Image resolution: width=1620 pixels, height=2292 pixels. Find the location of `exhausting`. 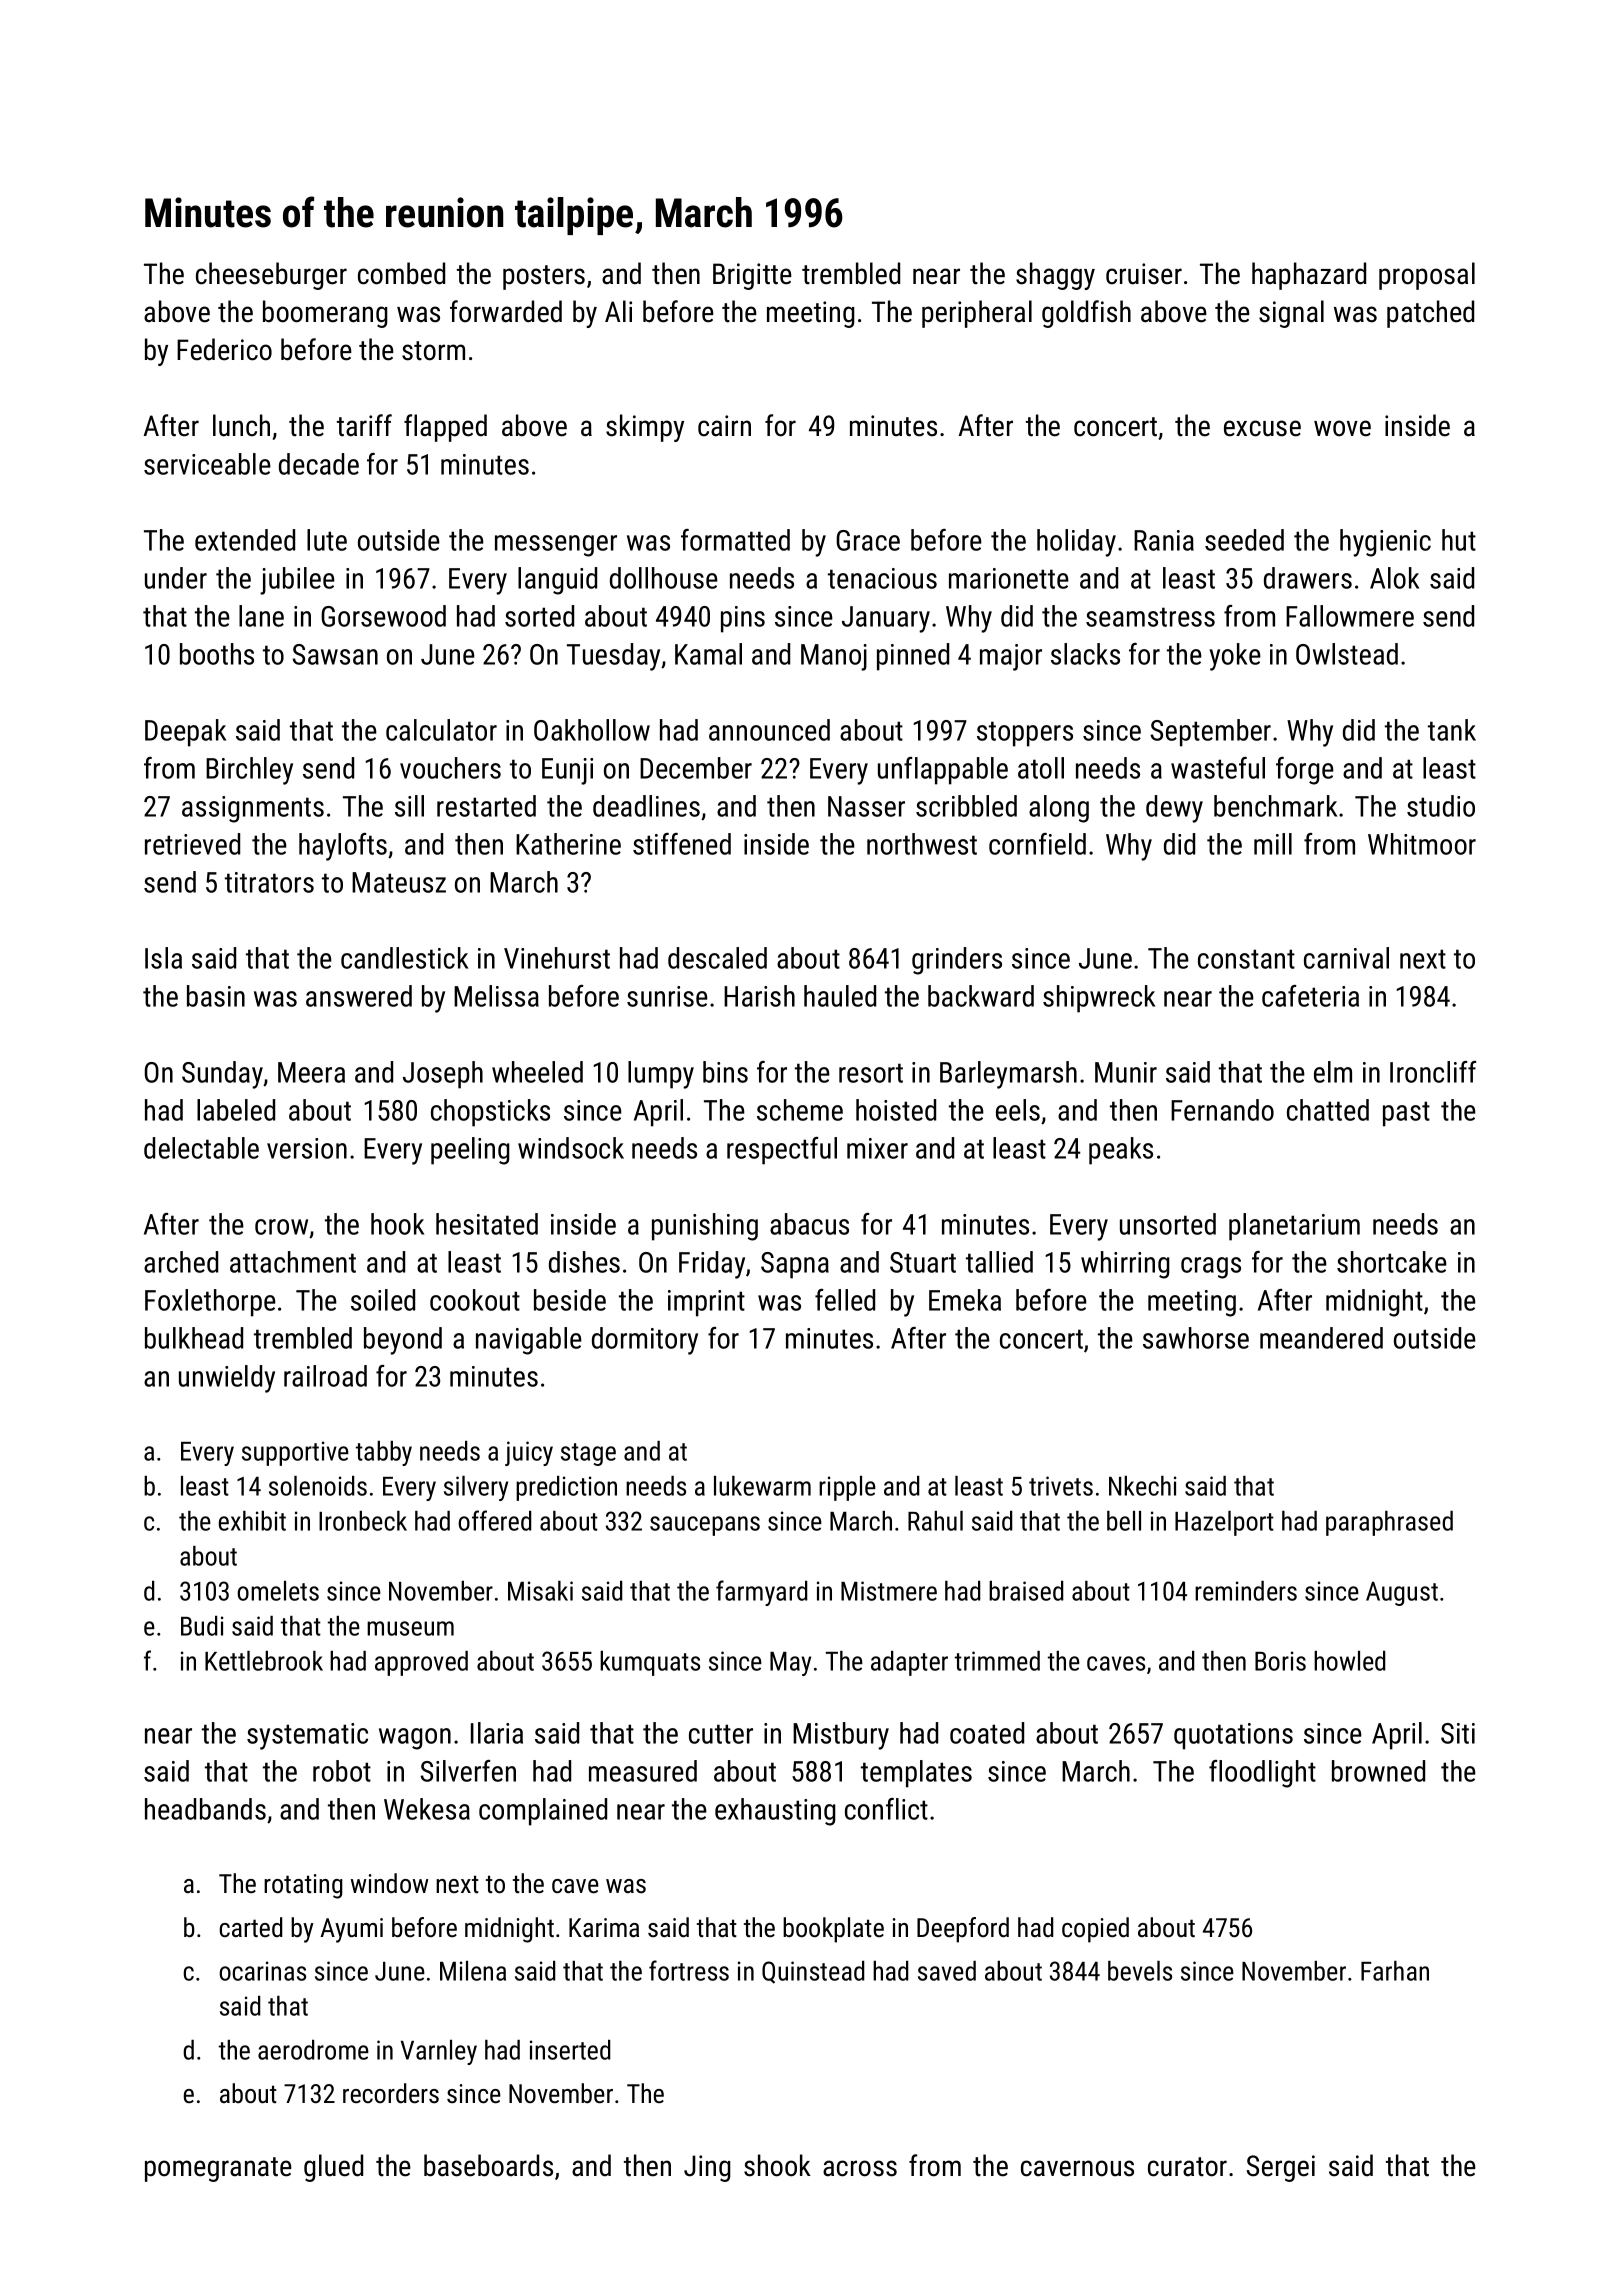

exhausting is located at coordinates (775, 1812).
